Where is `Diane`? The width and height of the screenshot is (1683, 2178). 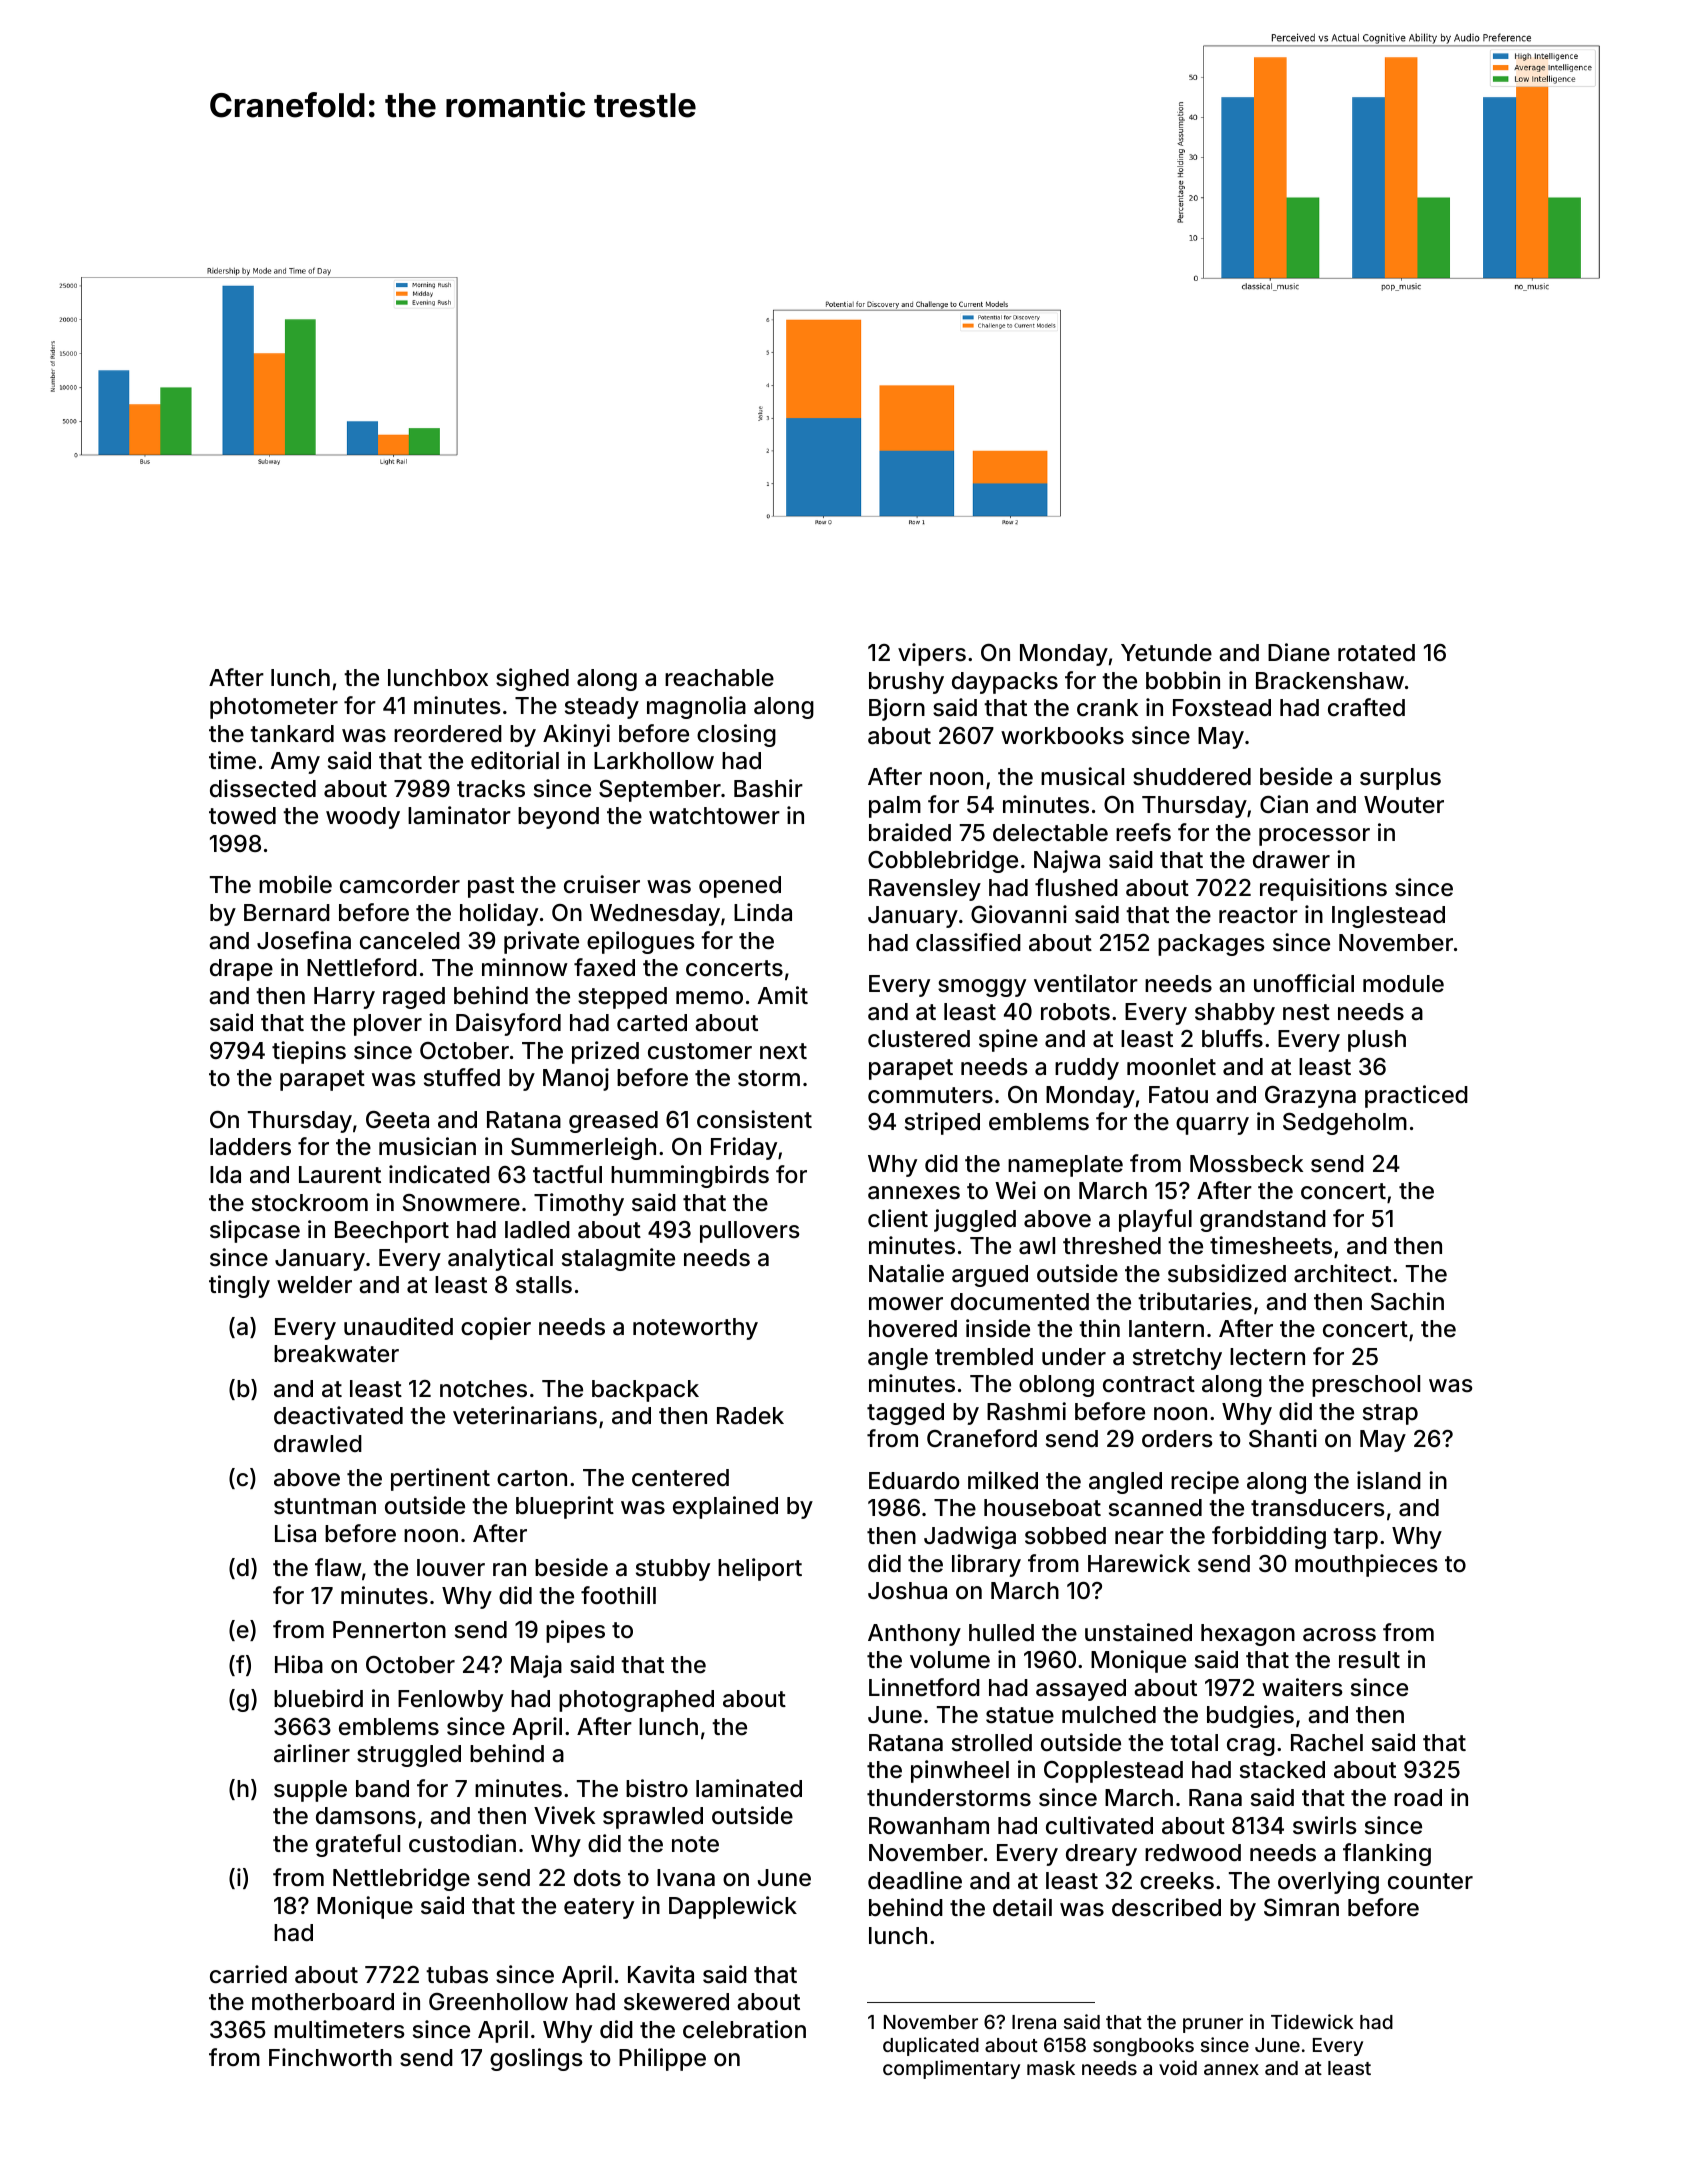
Diane is located at coordinates (1299, 652).
